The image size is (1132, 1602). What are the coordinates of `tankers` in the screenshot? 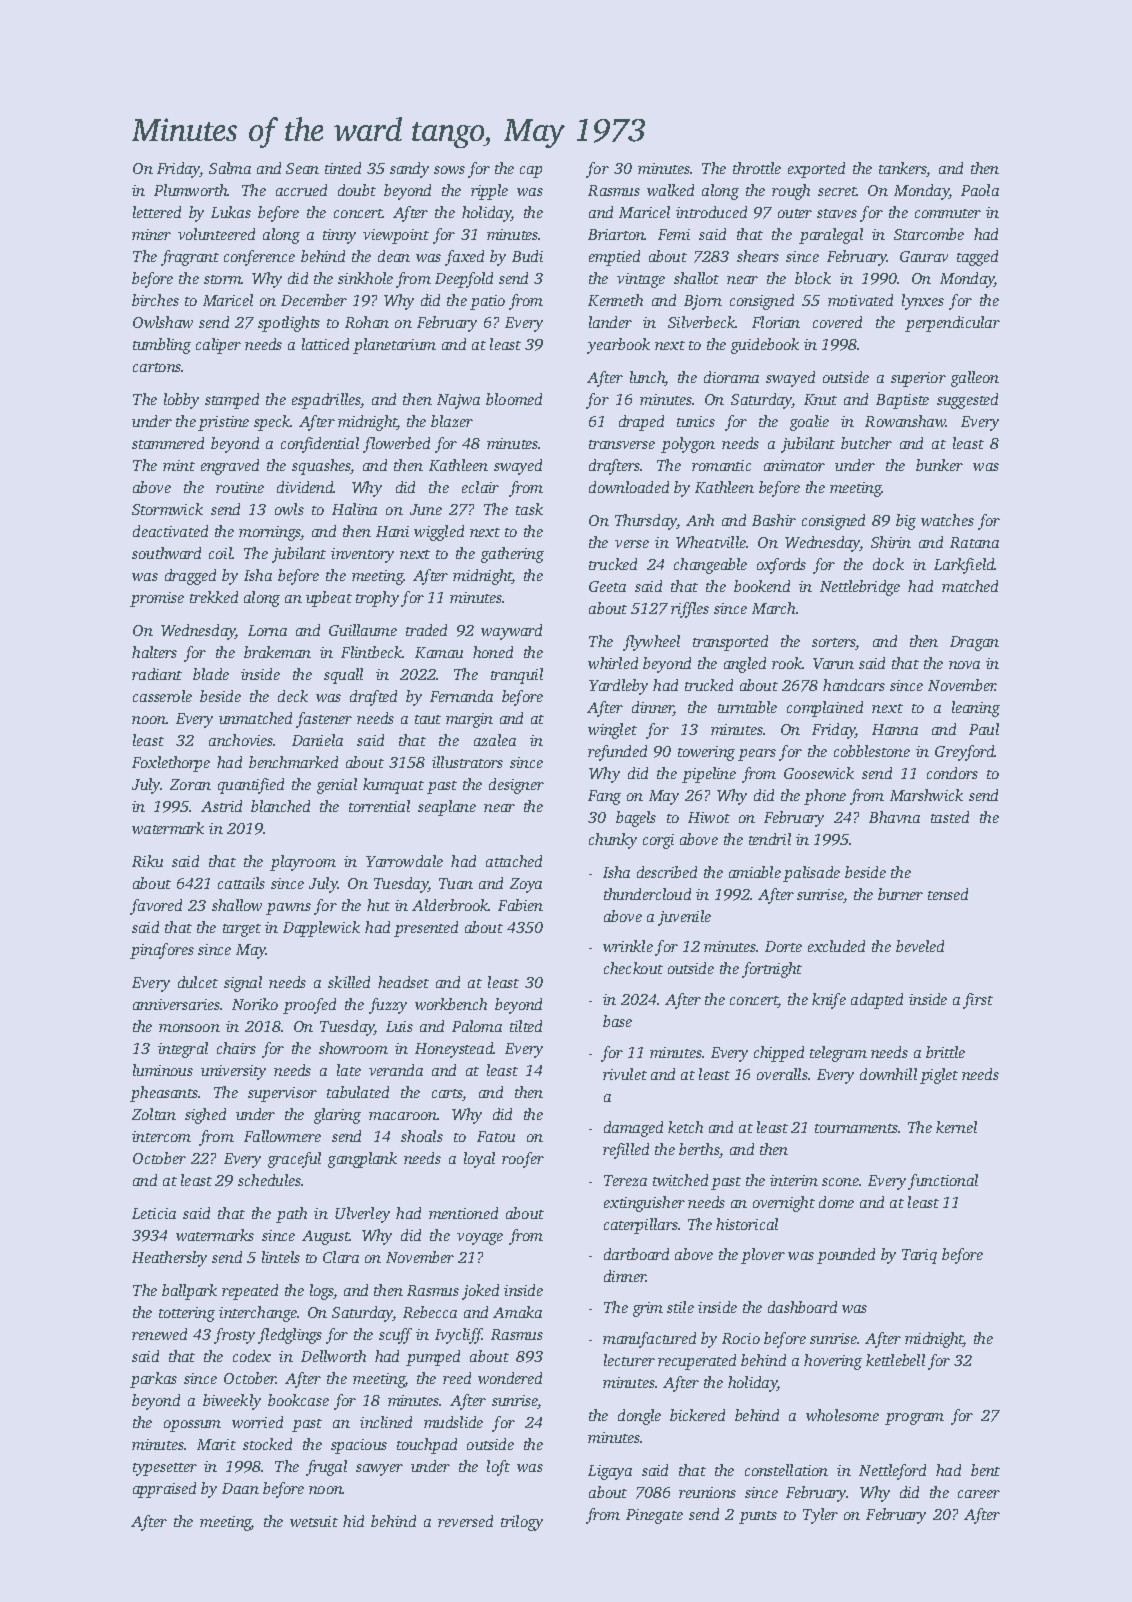 It's located at (903, 169).
